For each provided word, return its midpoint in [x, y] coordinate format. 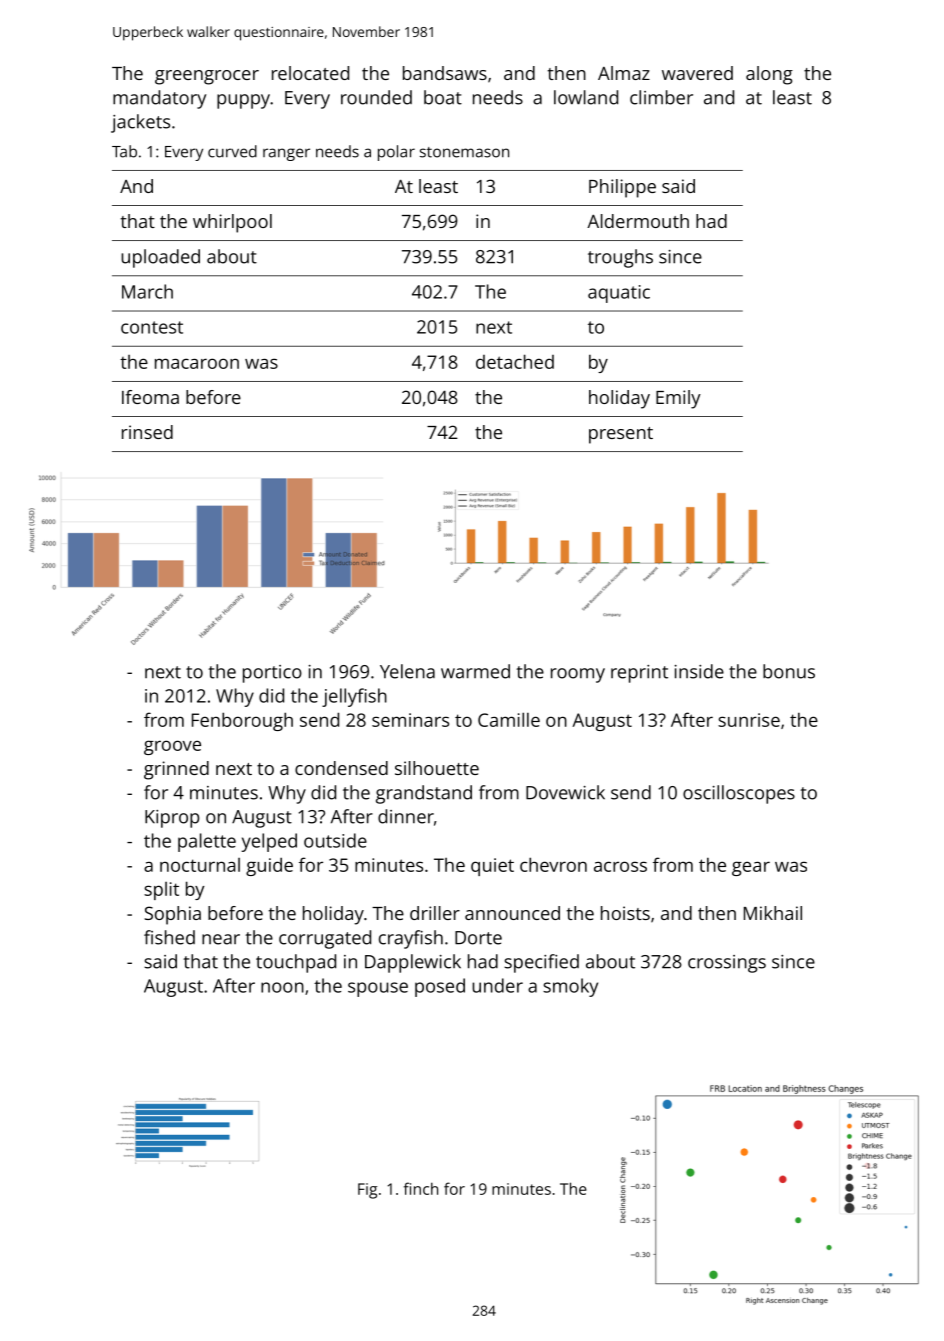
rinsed [147, 432]
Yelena [407, 671]
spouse [378, 989]
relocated [310, 73]
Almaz [624, 73]
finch [421, 1188]
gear [751, 868]
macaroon [197, 363]
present [621, 435]
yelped [269, 842]
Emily [678, 399]
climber [661, 97]
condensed [341, 768]
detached [515, 361]
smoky [570, 987]
